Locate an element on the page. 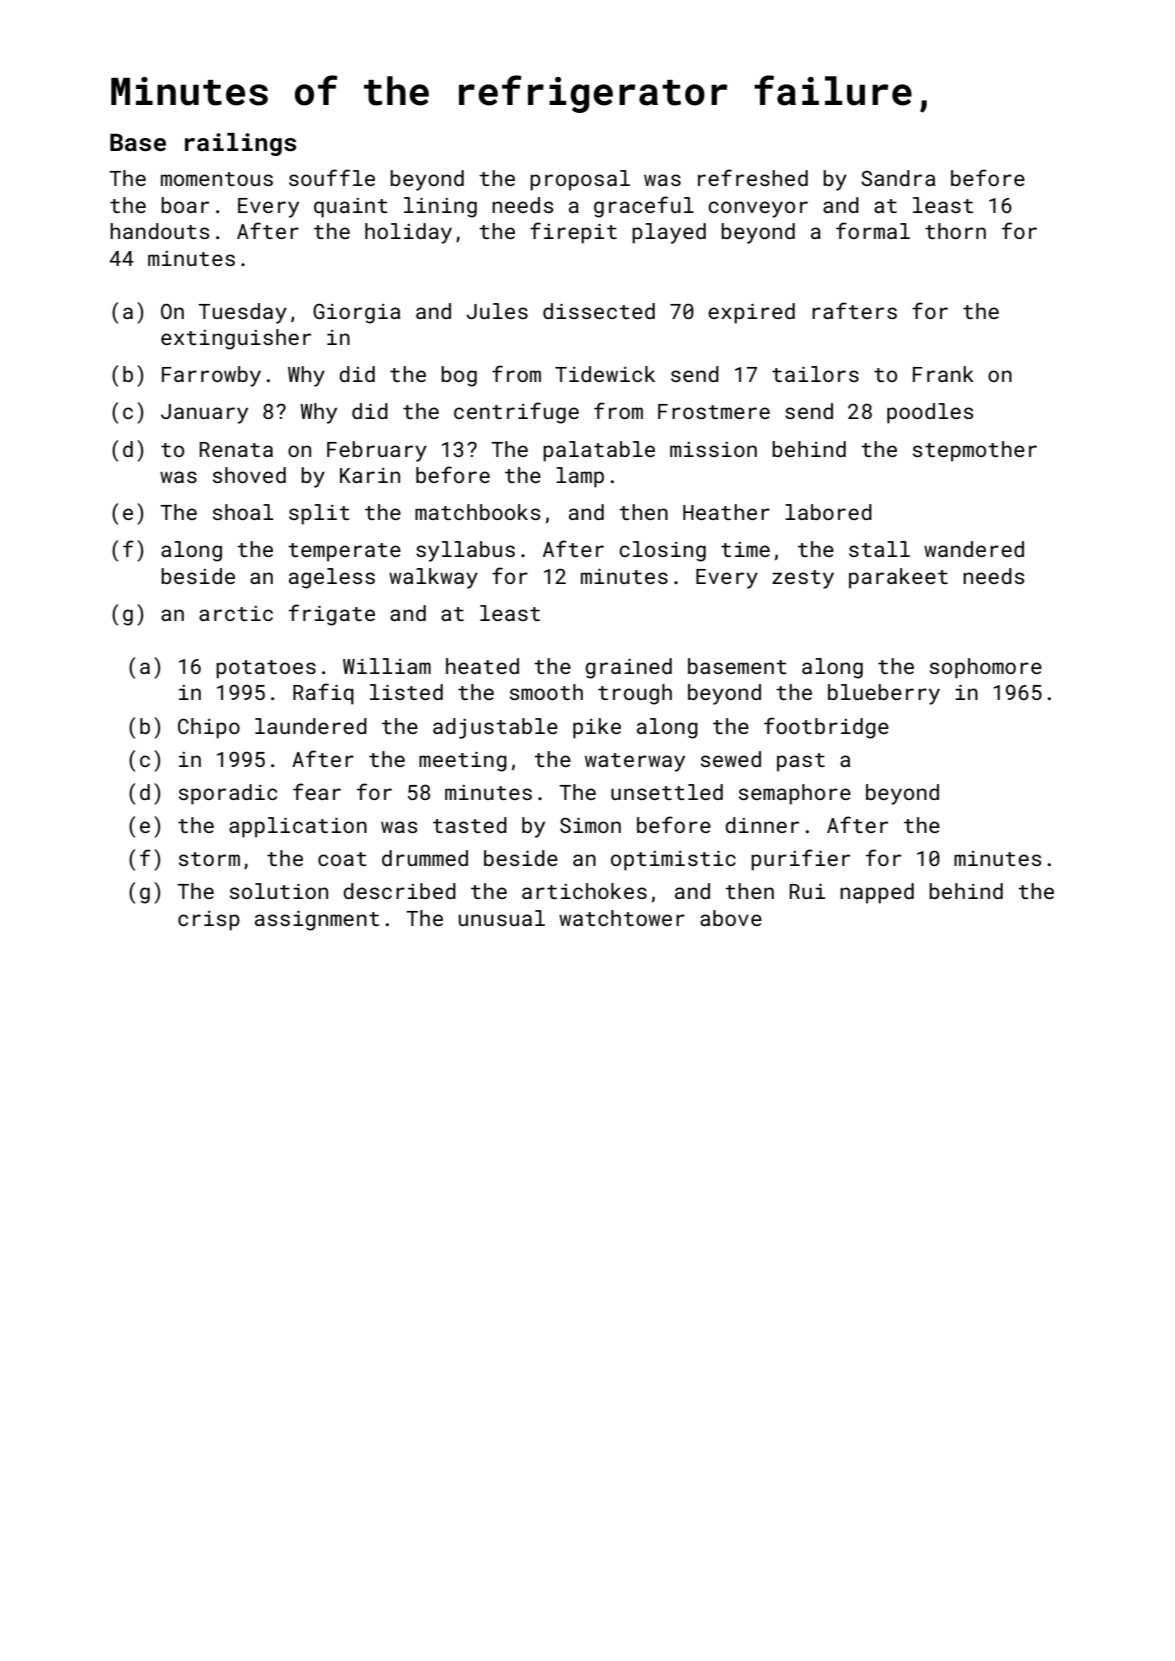 This document has height=1661, width=1175. Frank is located at coordinates (943, 374).
